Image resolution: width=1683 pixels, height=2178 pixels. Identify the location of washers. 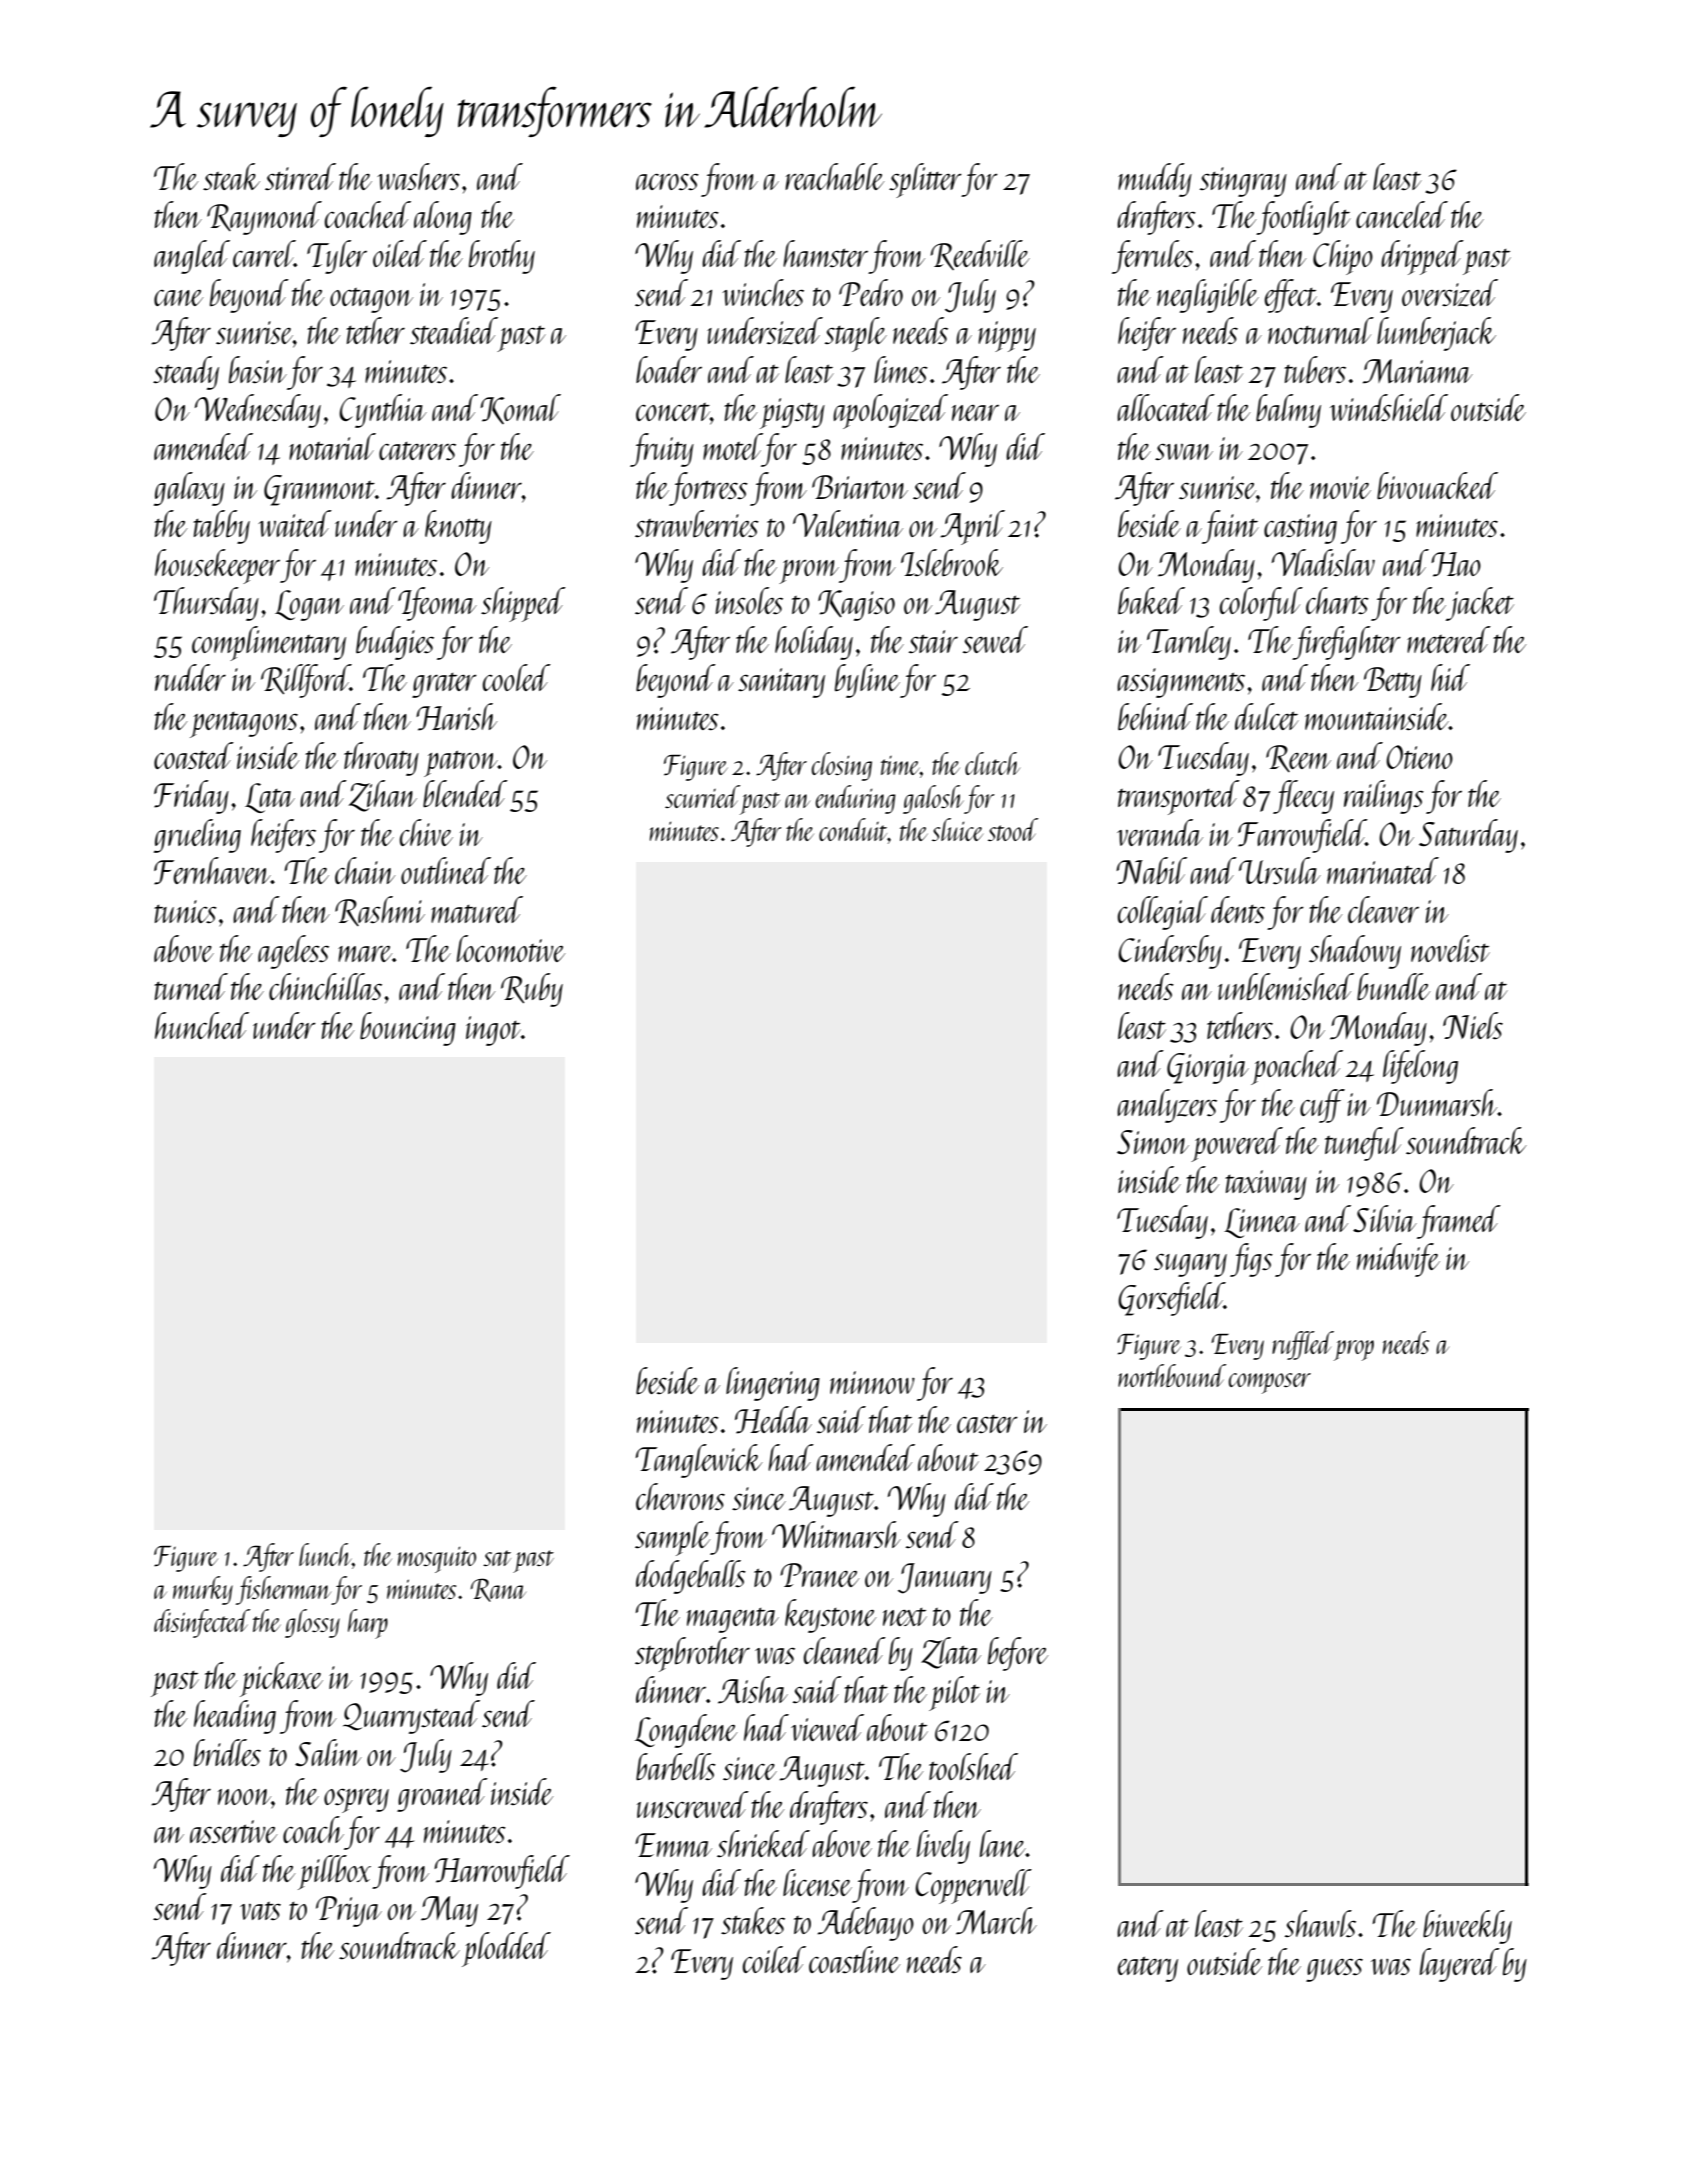
(418, 176).
